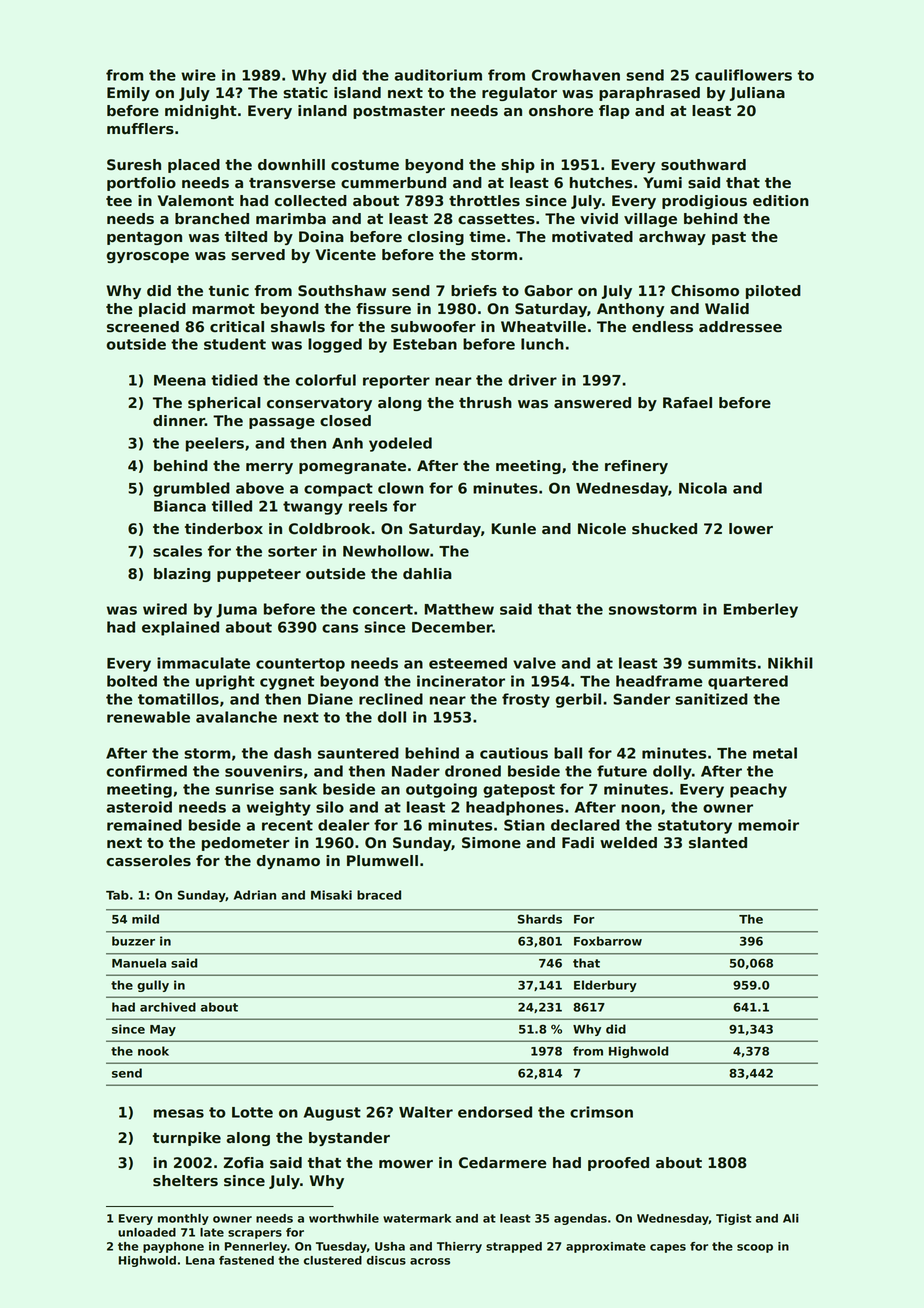 This screenshot has height=1308, width=924. I want to click on Emily, so click(128, 94).
